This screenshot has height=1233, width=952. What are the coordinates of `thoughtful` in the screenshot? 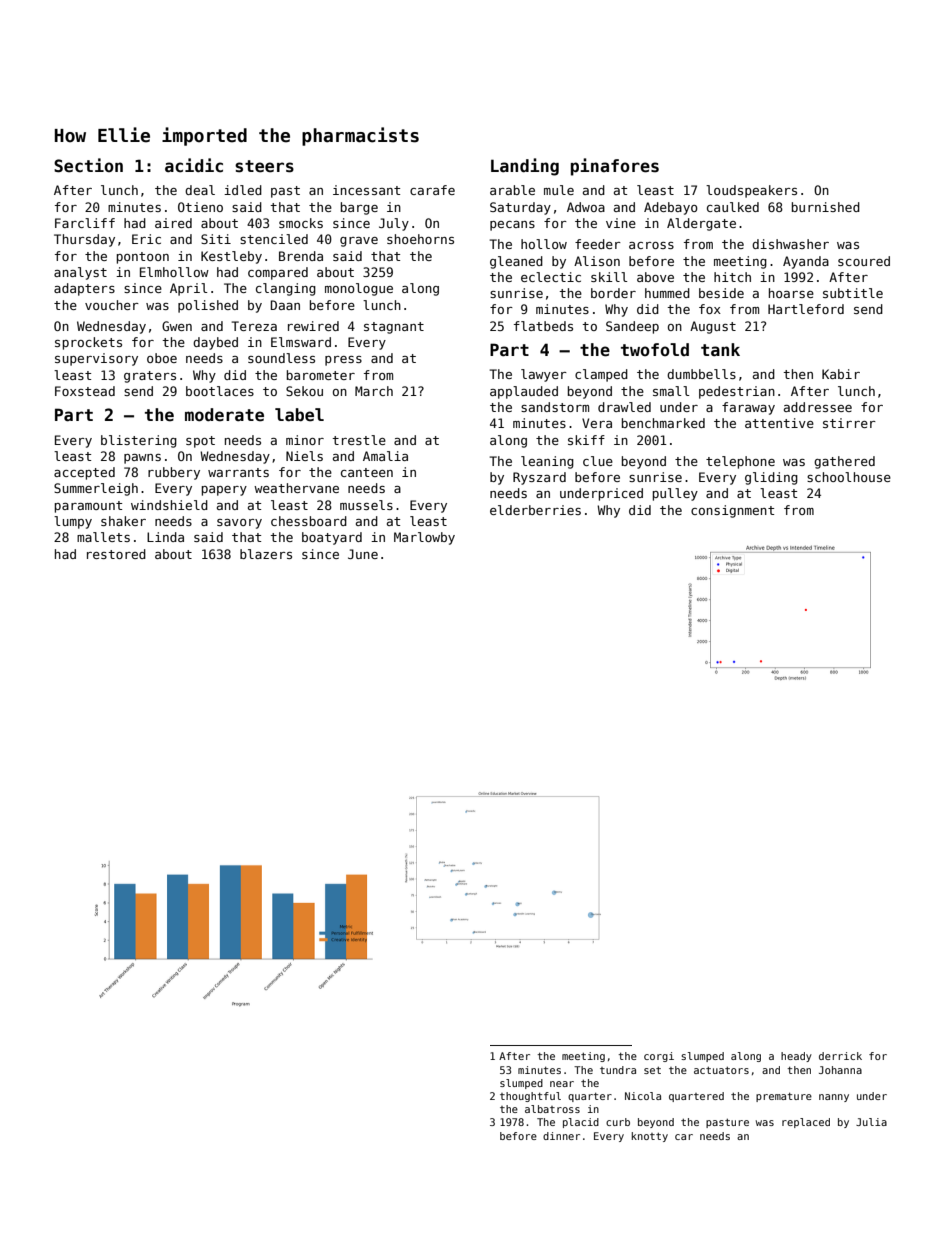 It's located at (530, 1097).
